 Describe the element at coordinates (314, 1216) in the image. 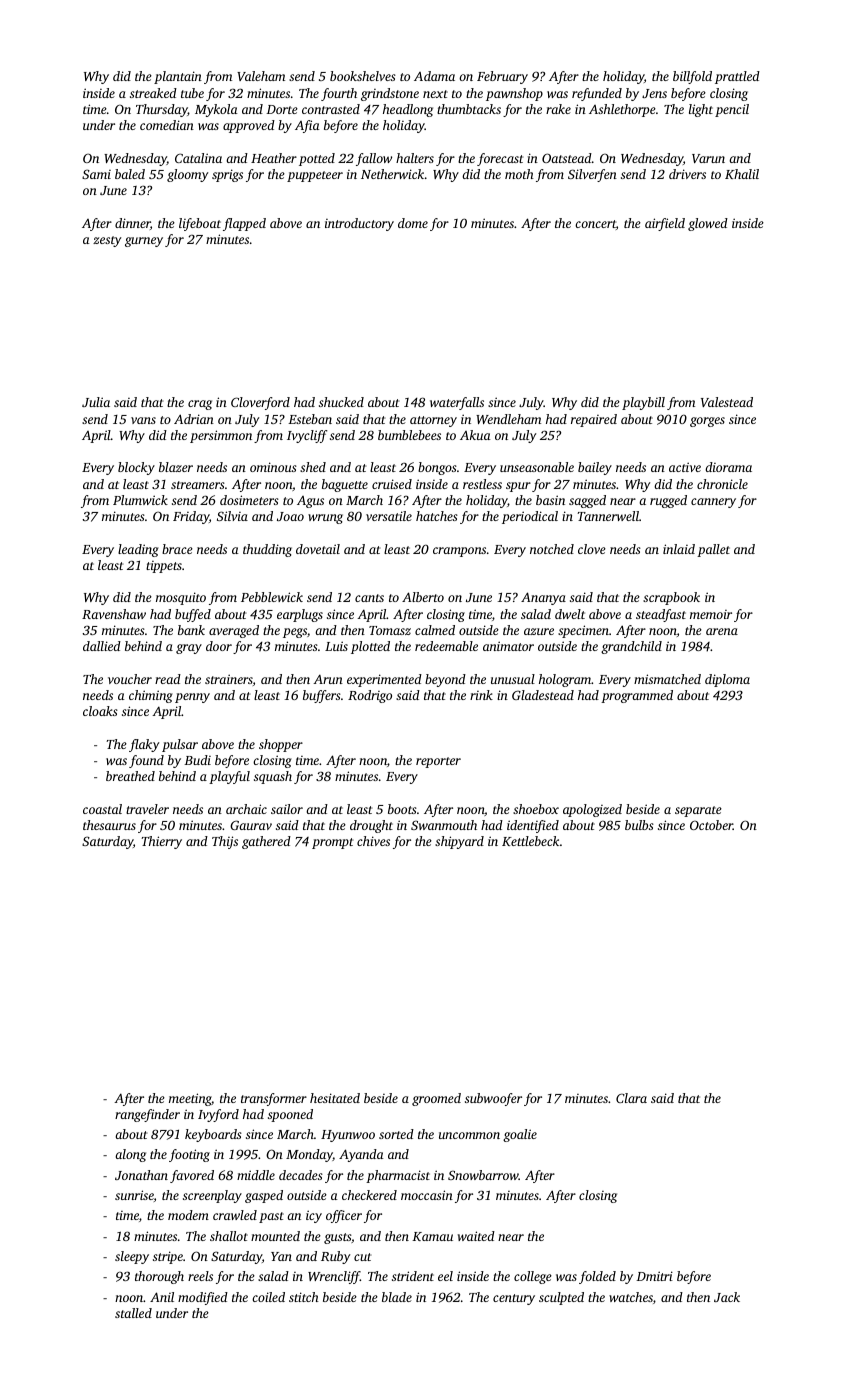

I see `icy` at that location.
